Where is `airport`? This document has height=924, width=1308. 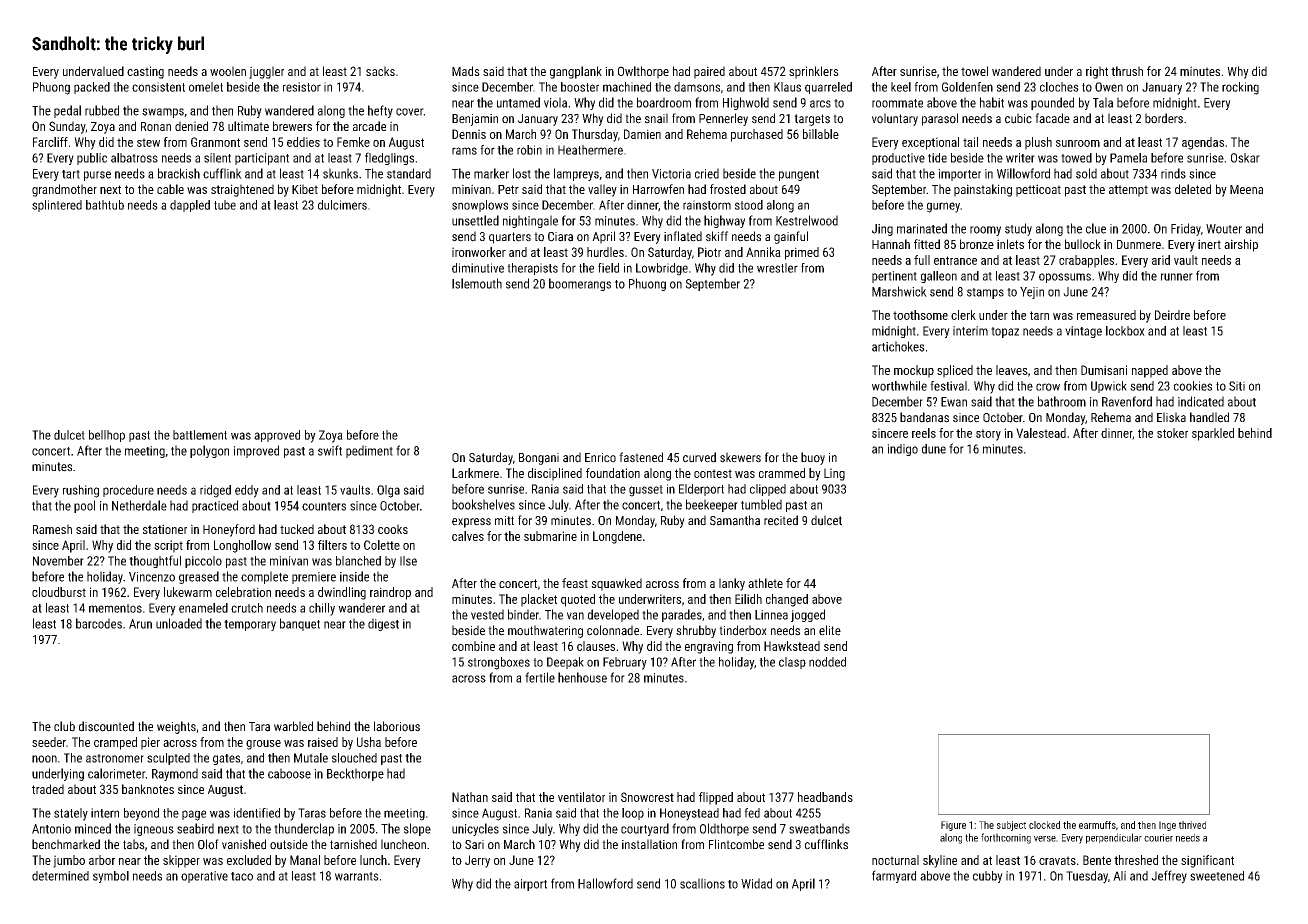 airport is located at coordinates (530, 885).
